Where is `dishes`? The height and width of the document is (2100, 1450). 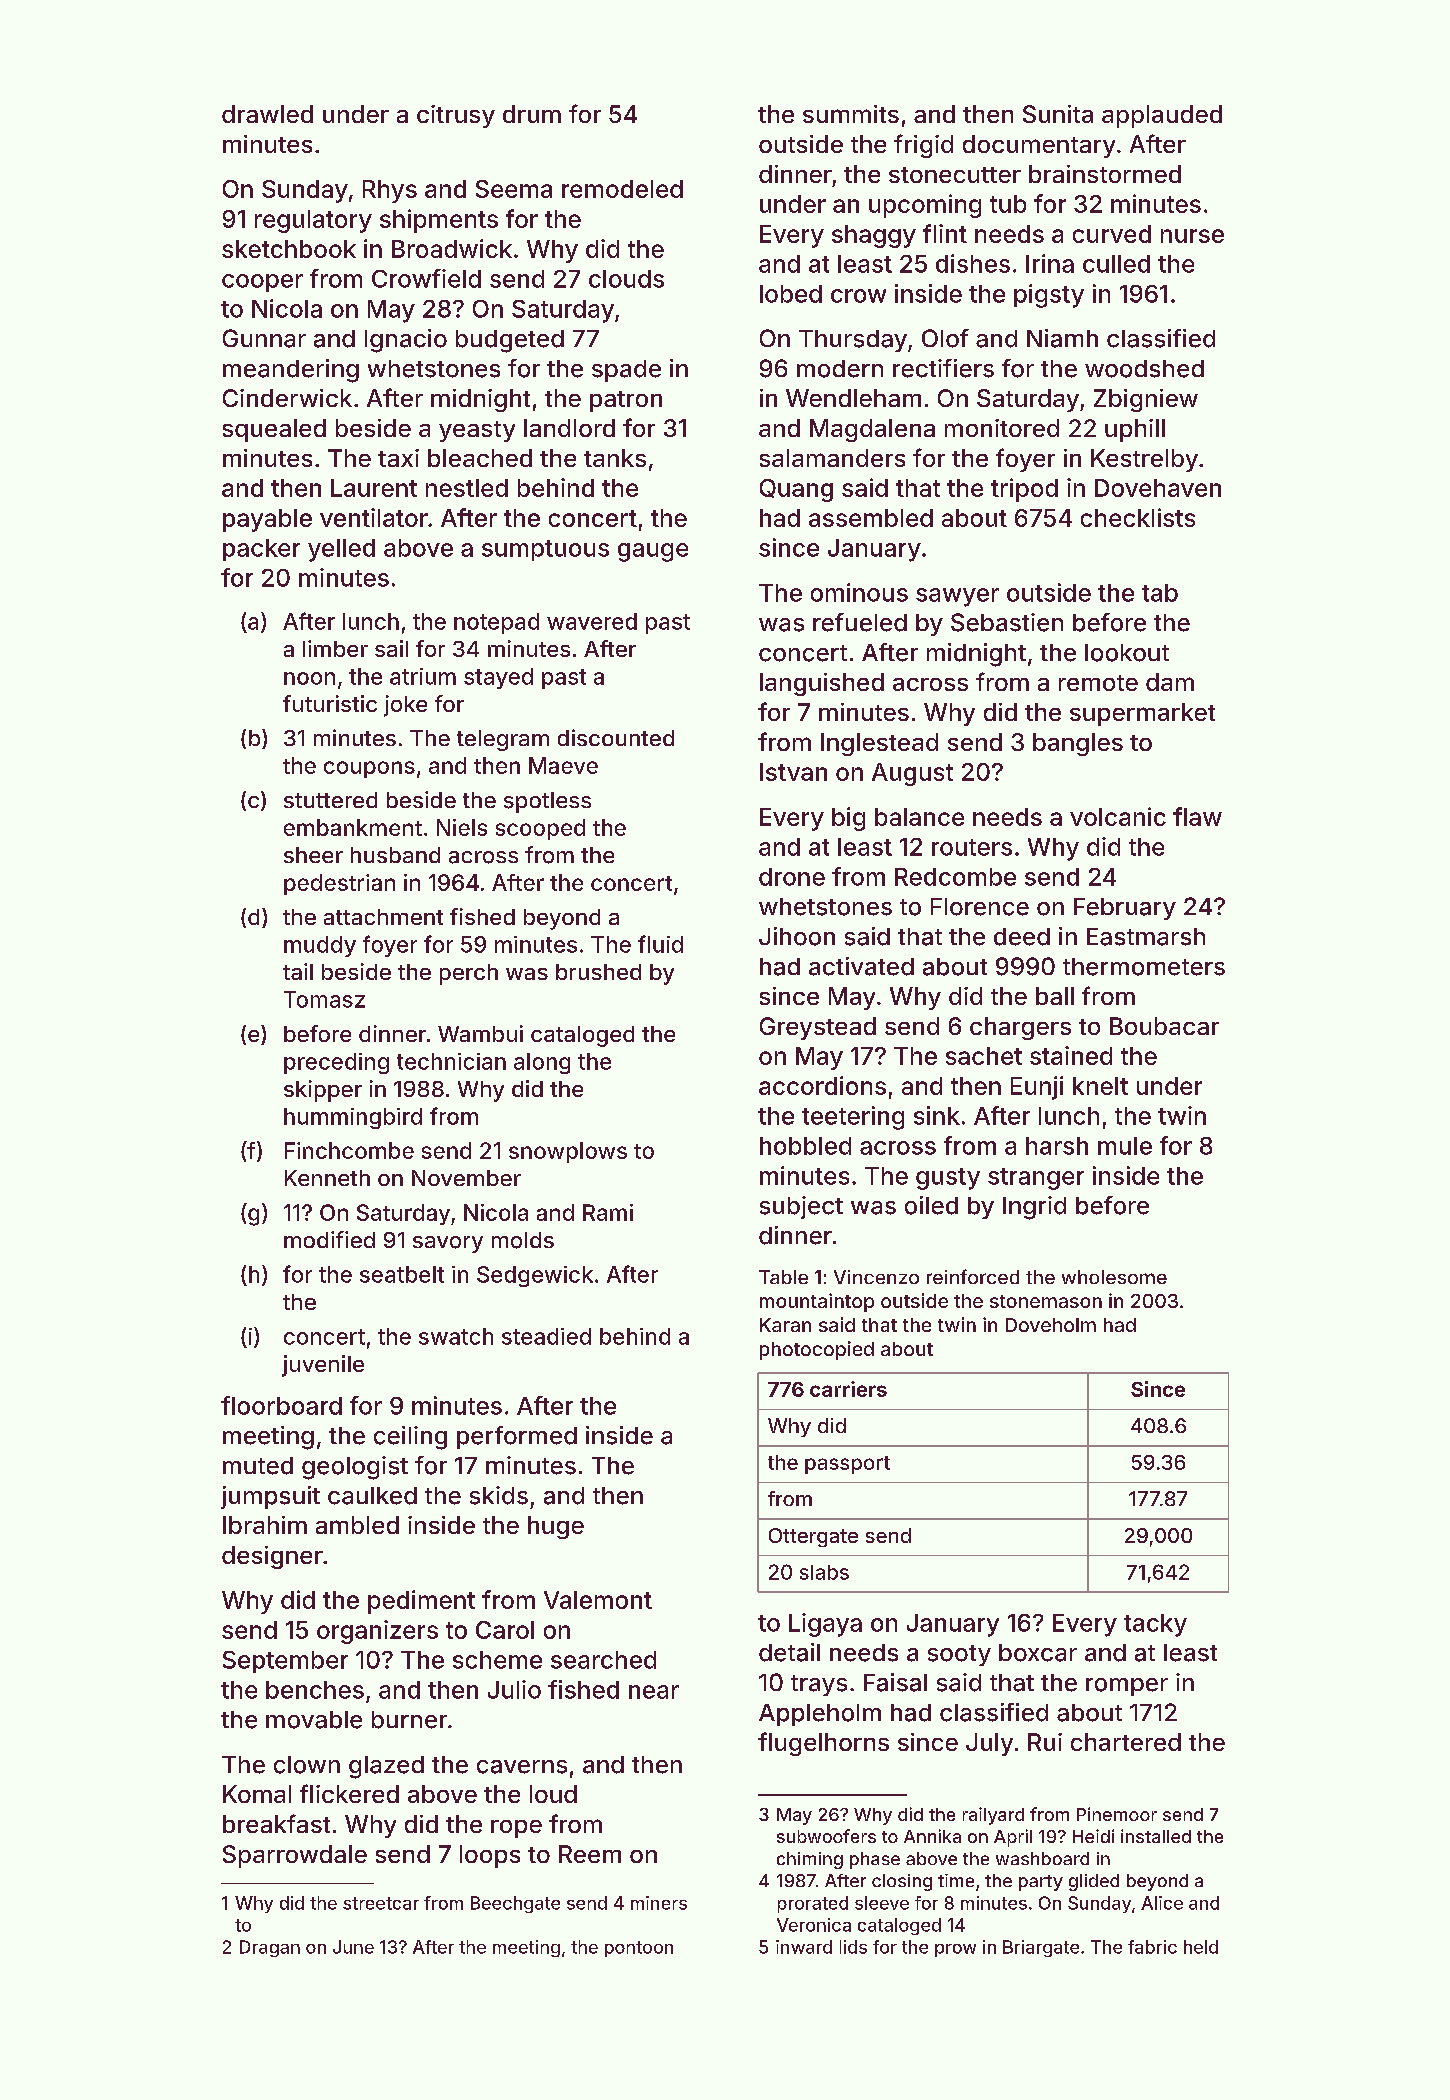
dishes is located at coordinates (973, 263).
